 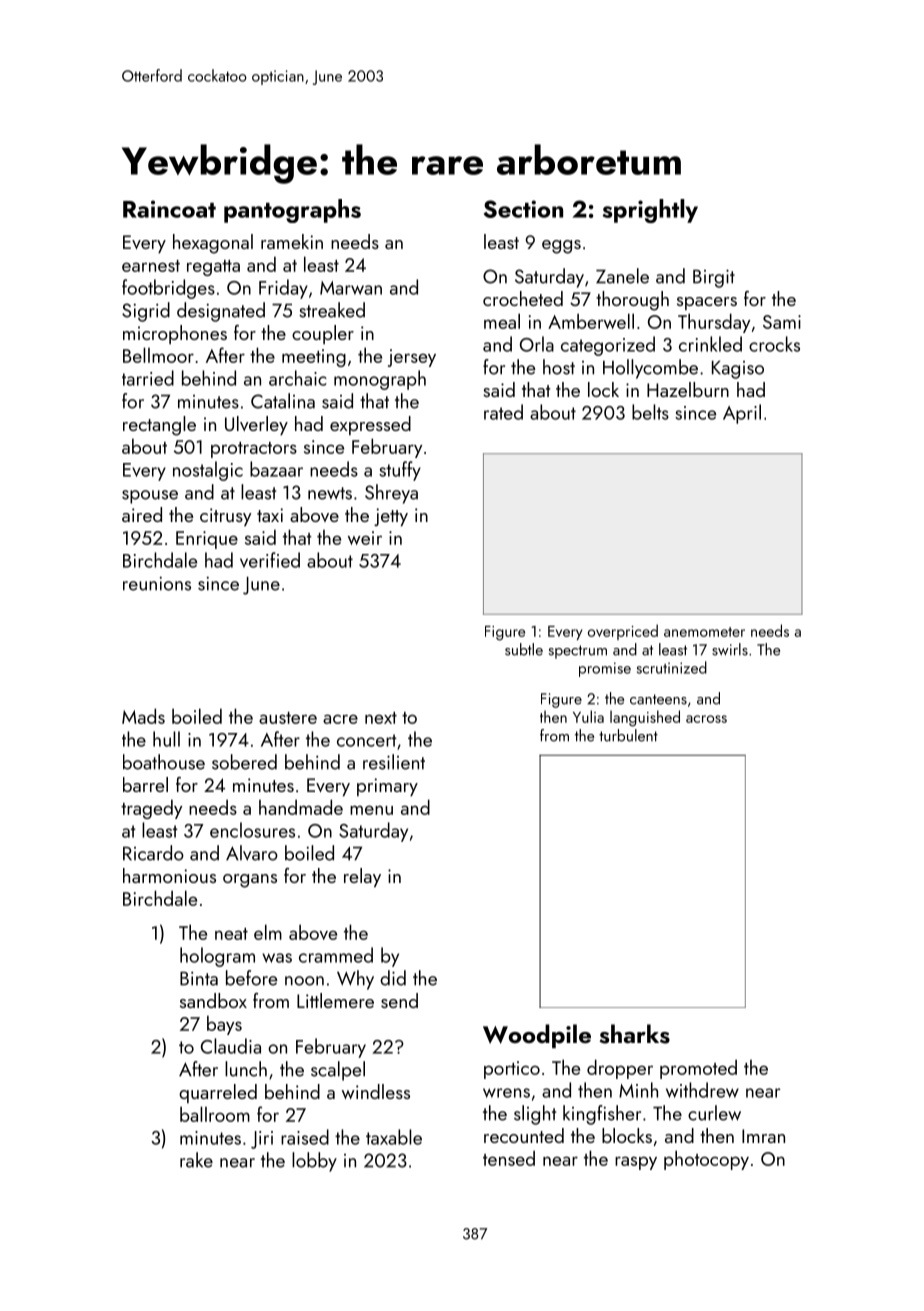 I want to click on sprightly, so click(x=650, y=211).
